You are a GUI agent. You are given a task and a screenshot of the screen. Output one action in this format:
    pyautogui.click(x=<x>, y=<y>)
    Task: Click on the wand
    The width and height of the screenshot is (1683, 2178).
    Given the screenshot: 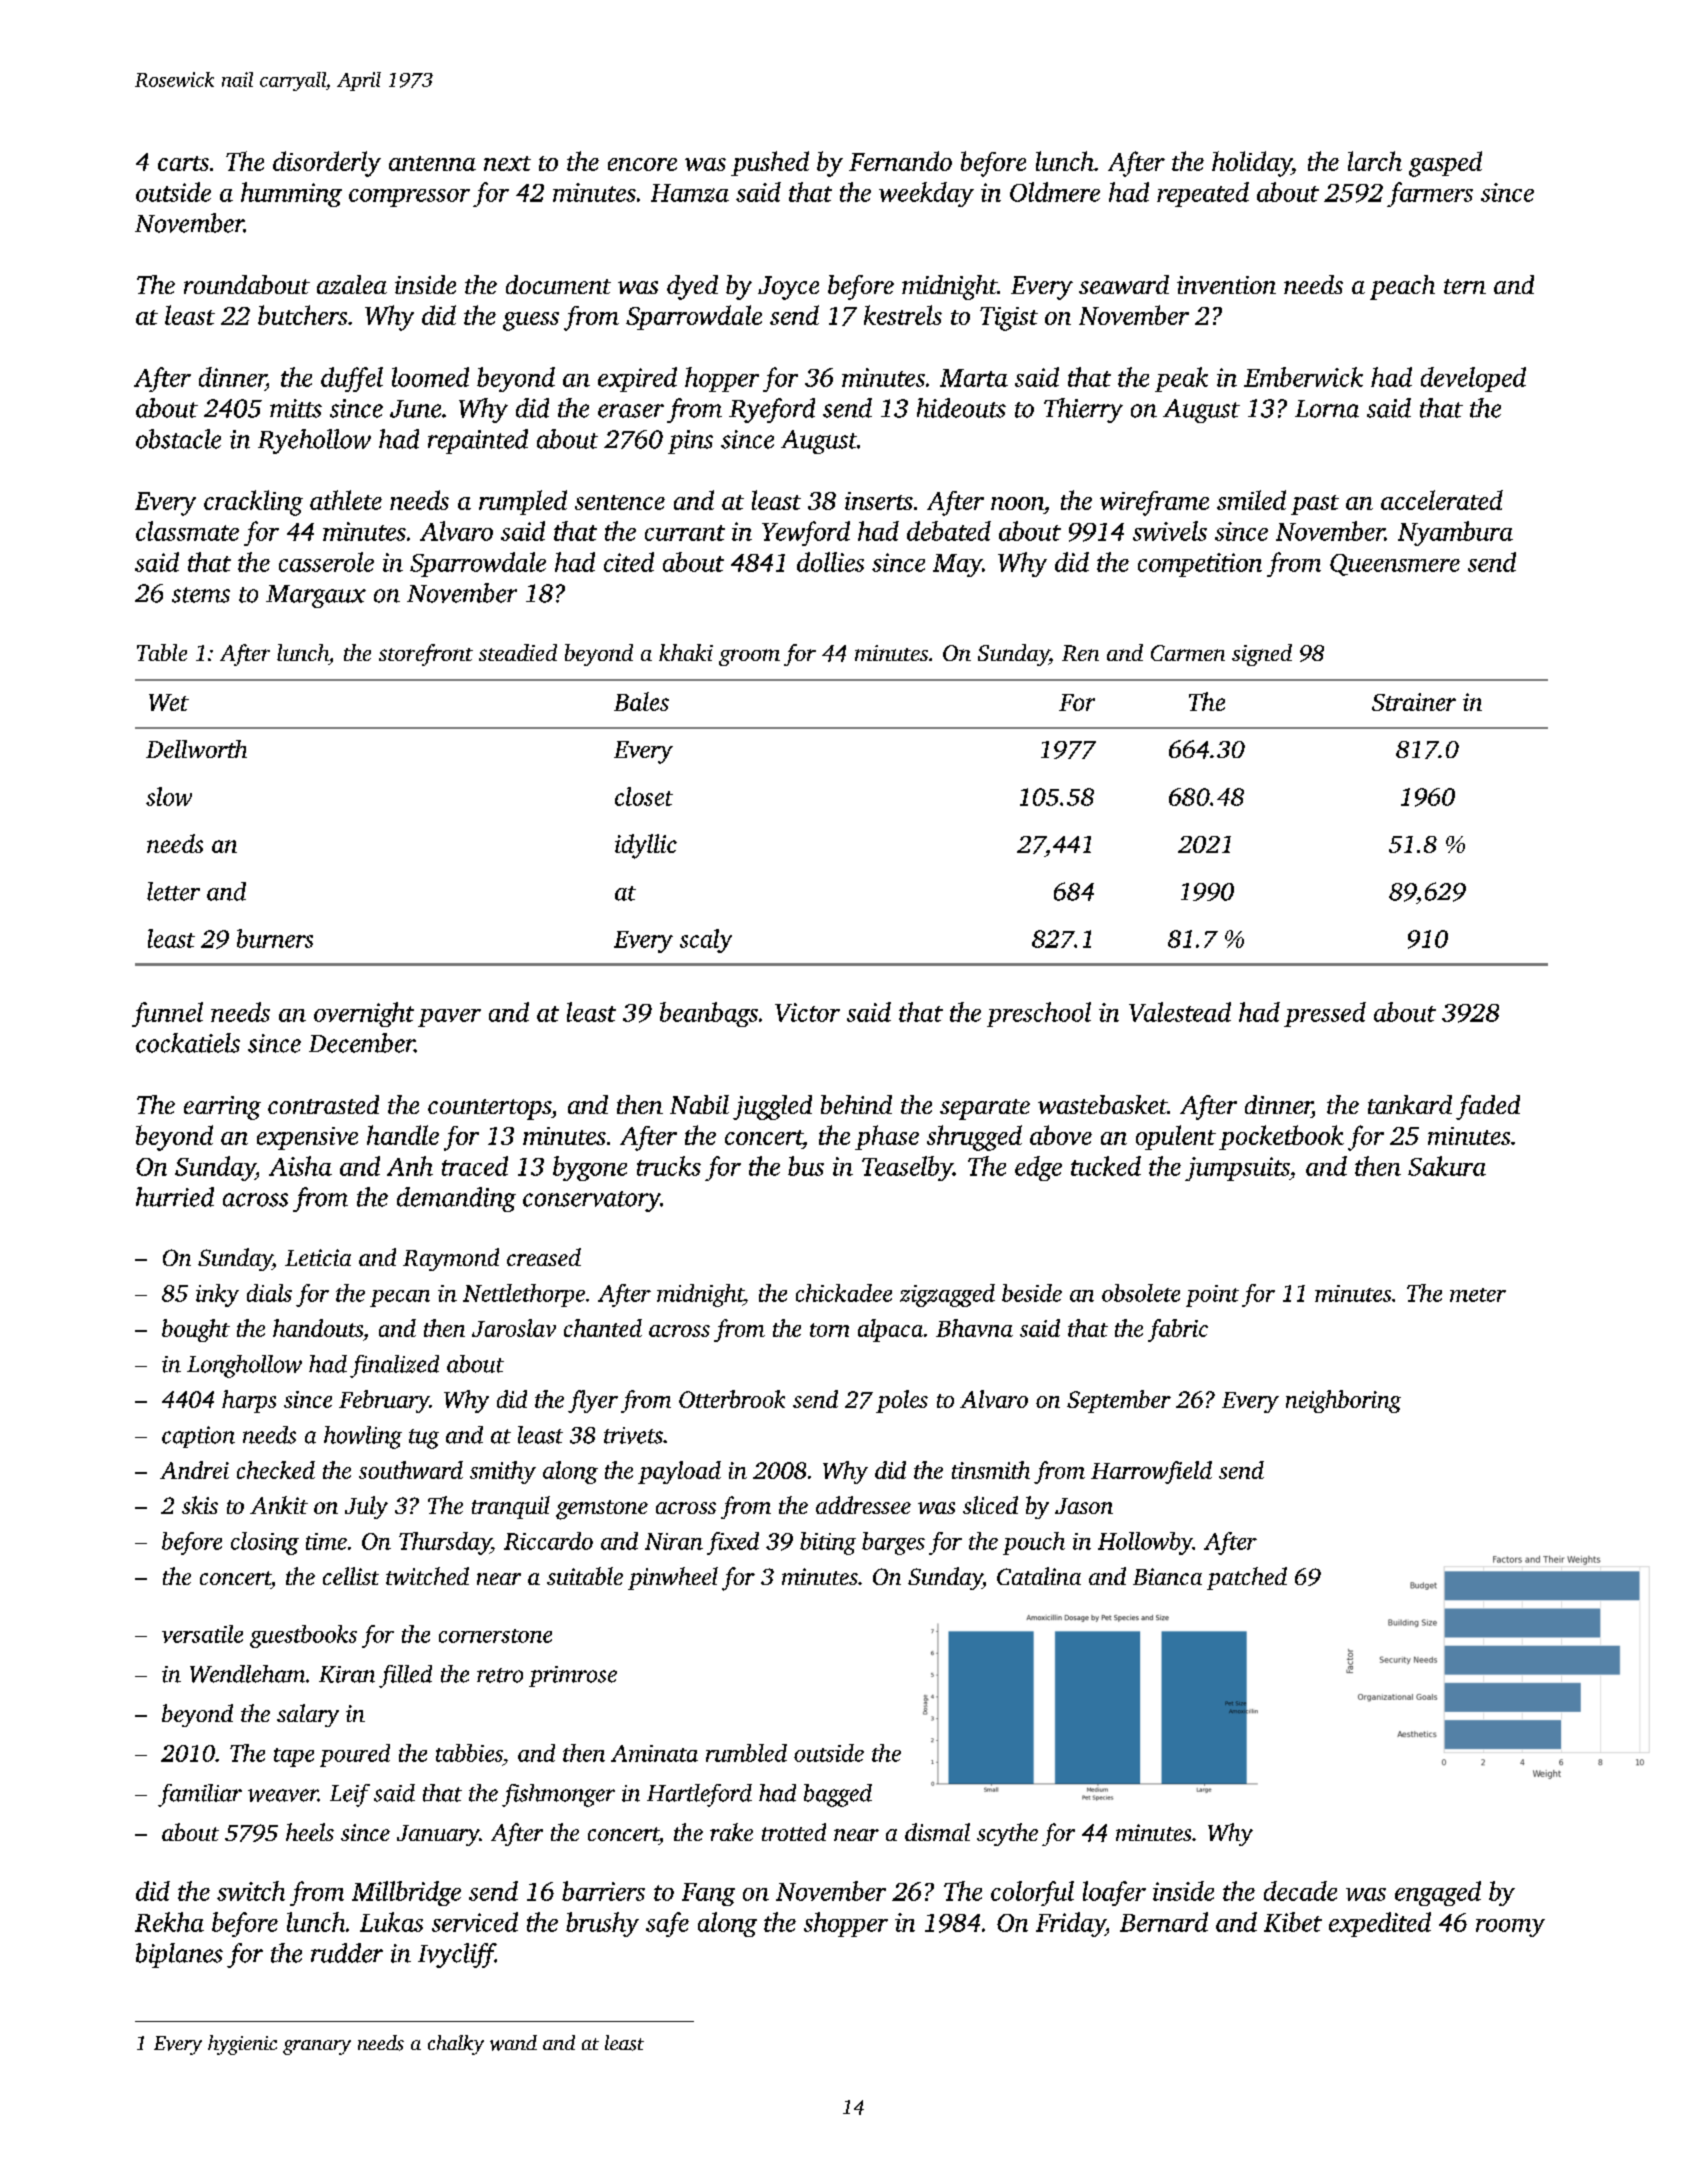 What is the action you would take?
    pyautogui.click(x=513, y=2043)
